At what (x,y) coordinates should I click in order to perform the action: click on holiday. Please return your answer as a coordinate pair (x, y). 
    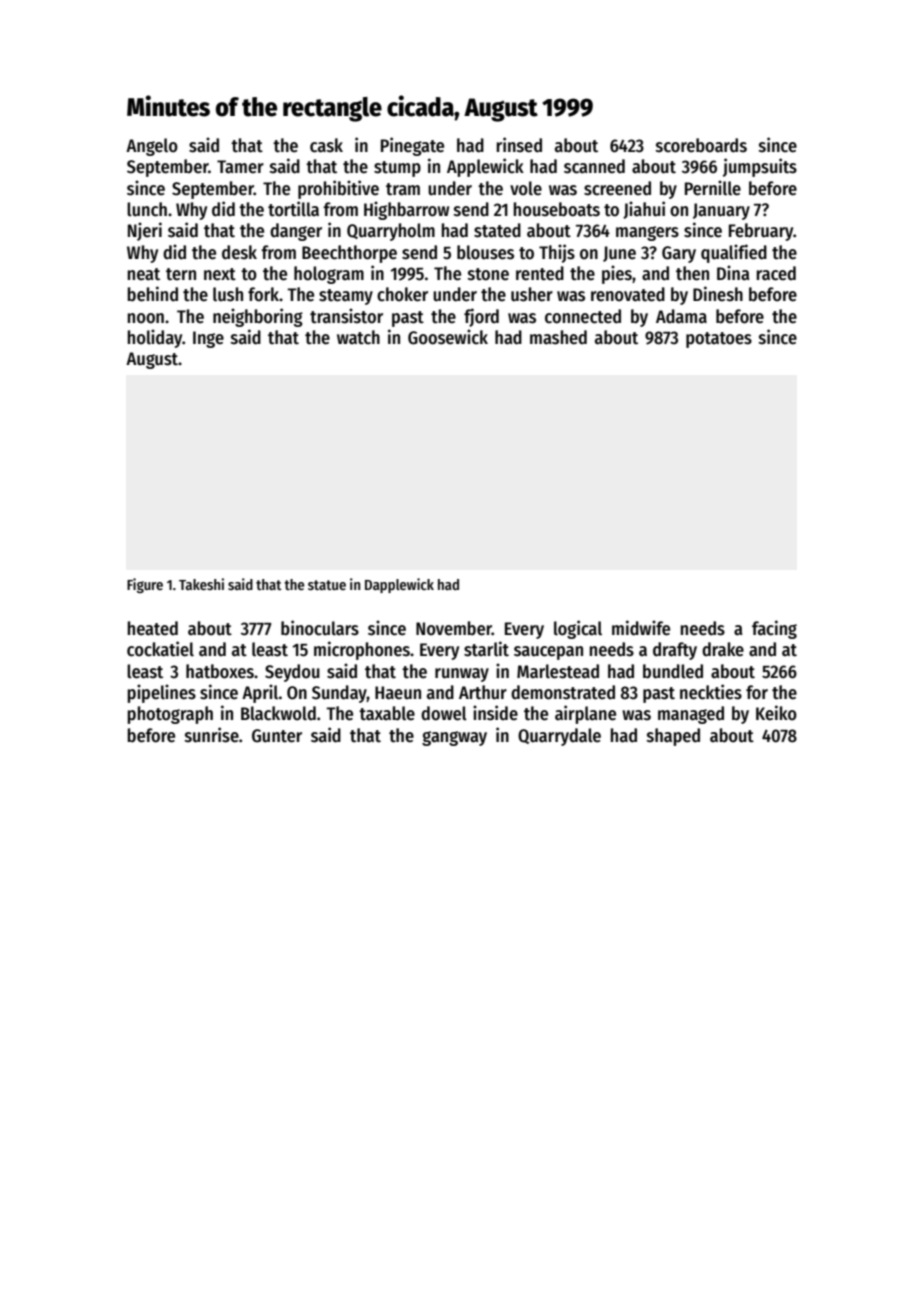
    Looking at the image, I should click on (155, 338).
